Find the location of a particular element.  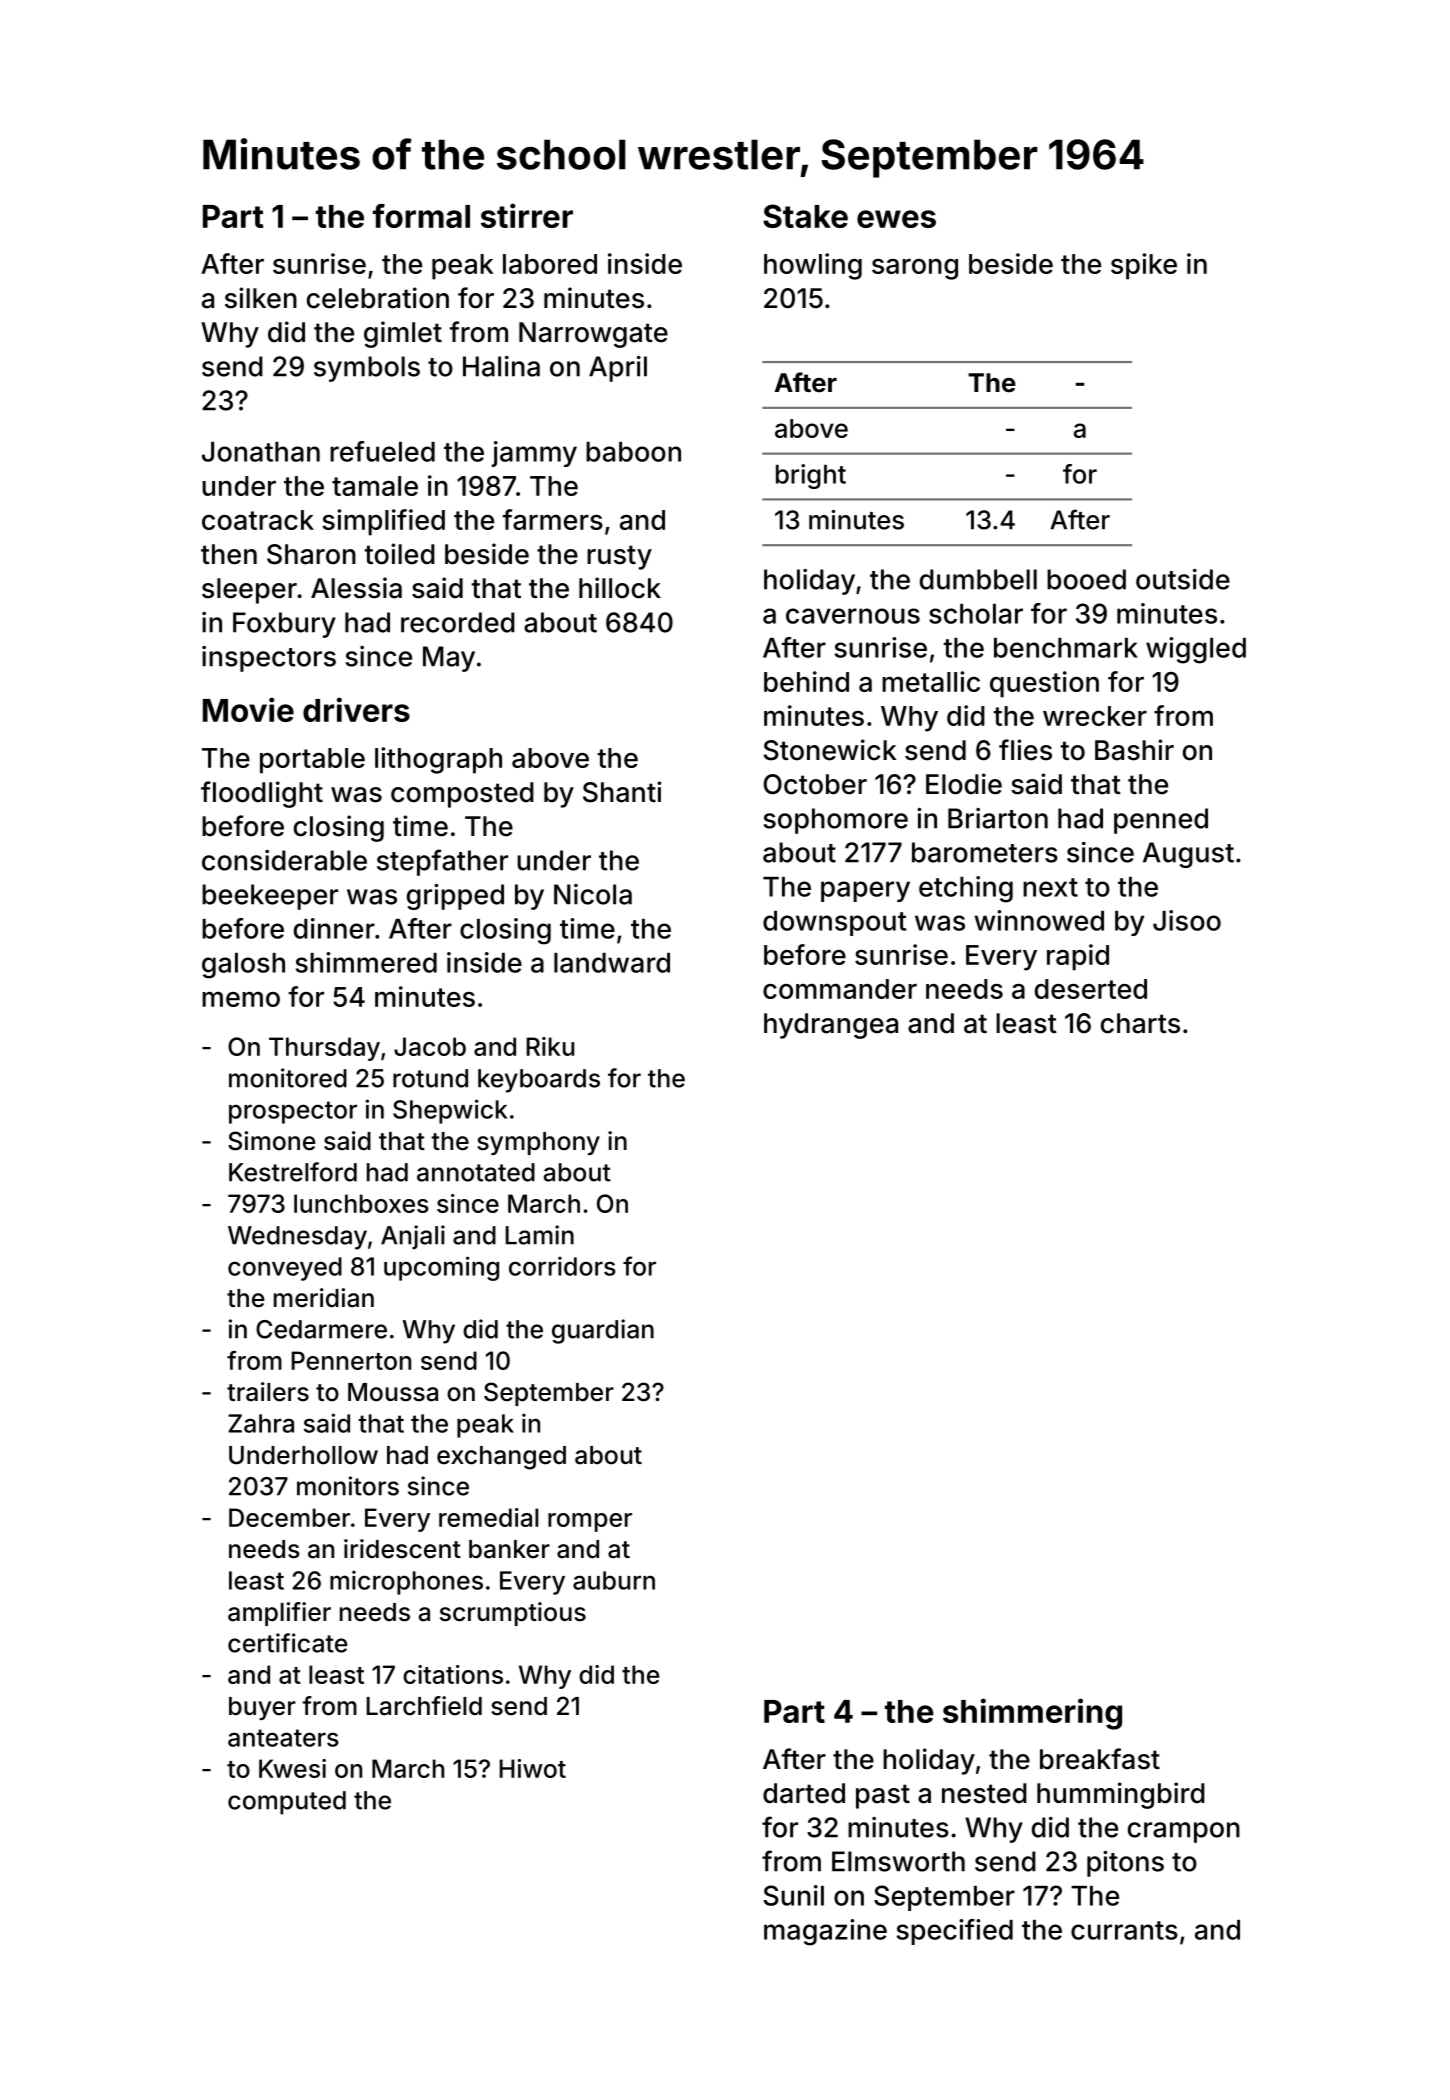

deserted is located at coordinates (1091, 989).
